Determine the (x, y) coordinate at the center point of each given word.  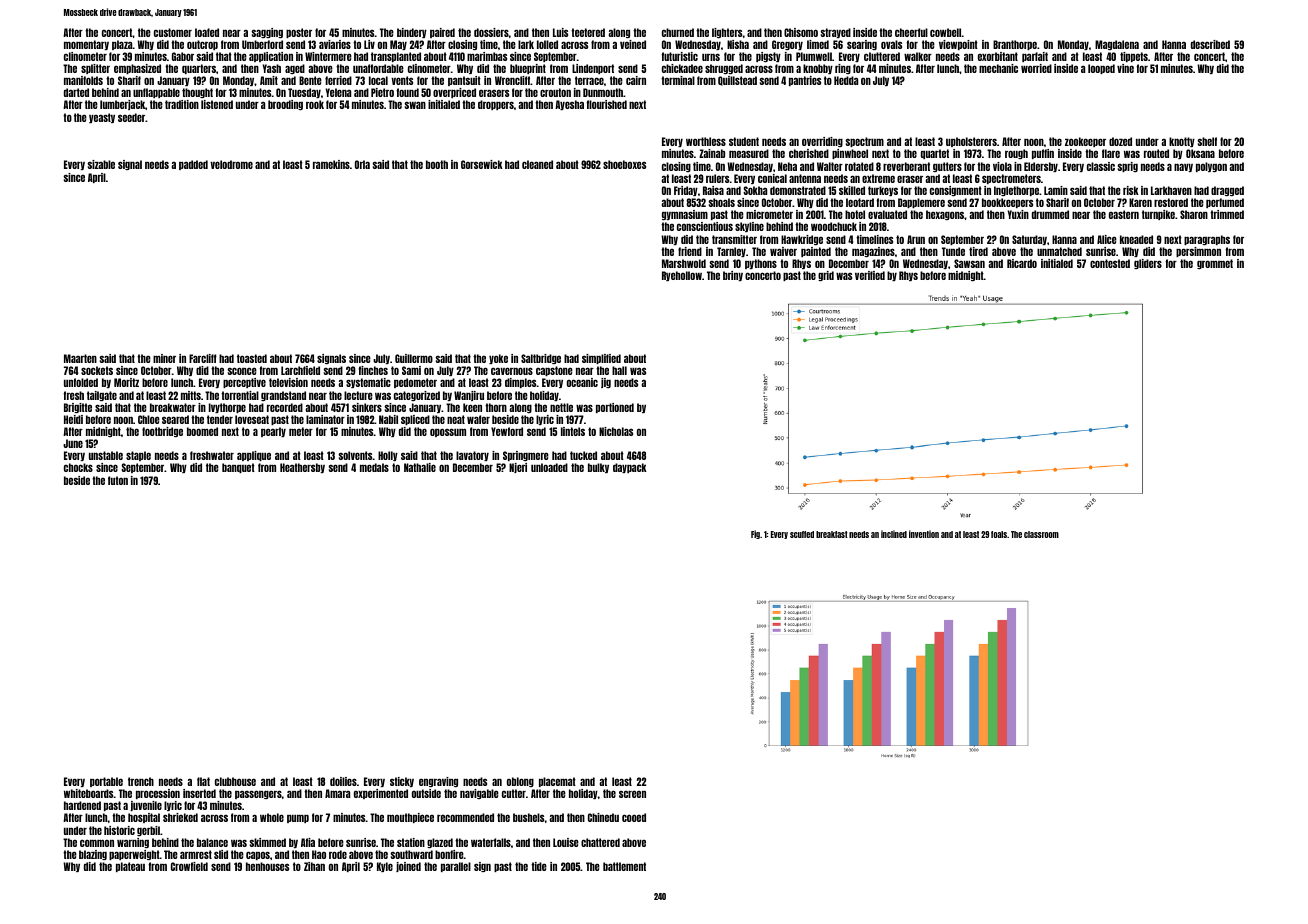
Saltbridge (541, 359)
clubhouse (235, 781)
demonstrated (798, 190)
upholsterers (971, 142)
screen (632, 794)
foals (999, 534)
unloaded (549, 467)
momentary (86, 45)
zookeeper (1085, 142)
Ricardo (1022, 263)
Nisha (738, 44)
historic (119, 830)
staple (138, 456)
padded (193, 165)
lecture (358, 395)
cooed (634, 817)
